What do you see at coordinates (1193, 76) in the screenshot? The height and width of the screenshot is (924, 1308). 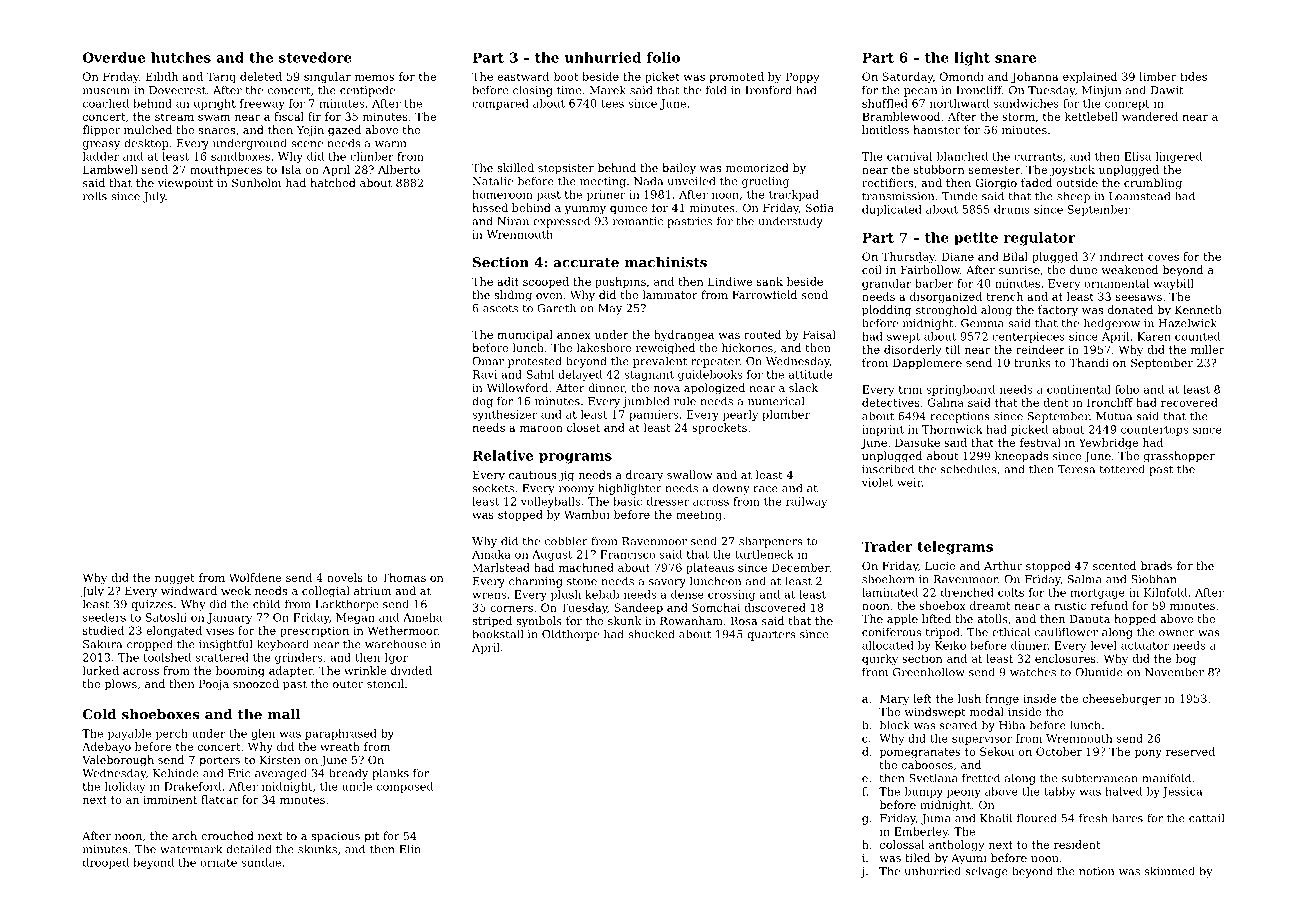 I see `tides` at bounding box center [1193, 76].
